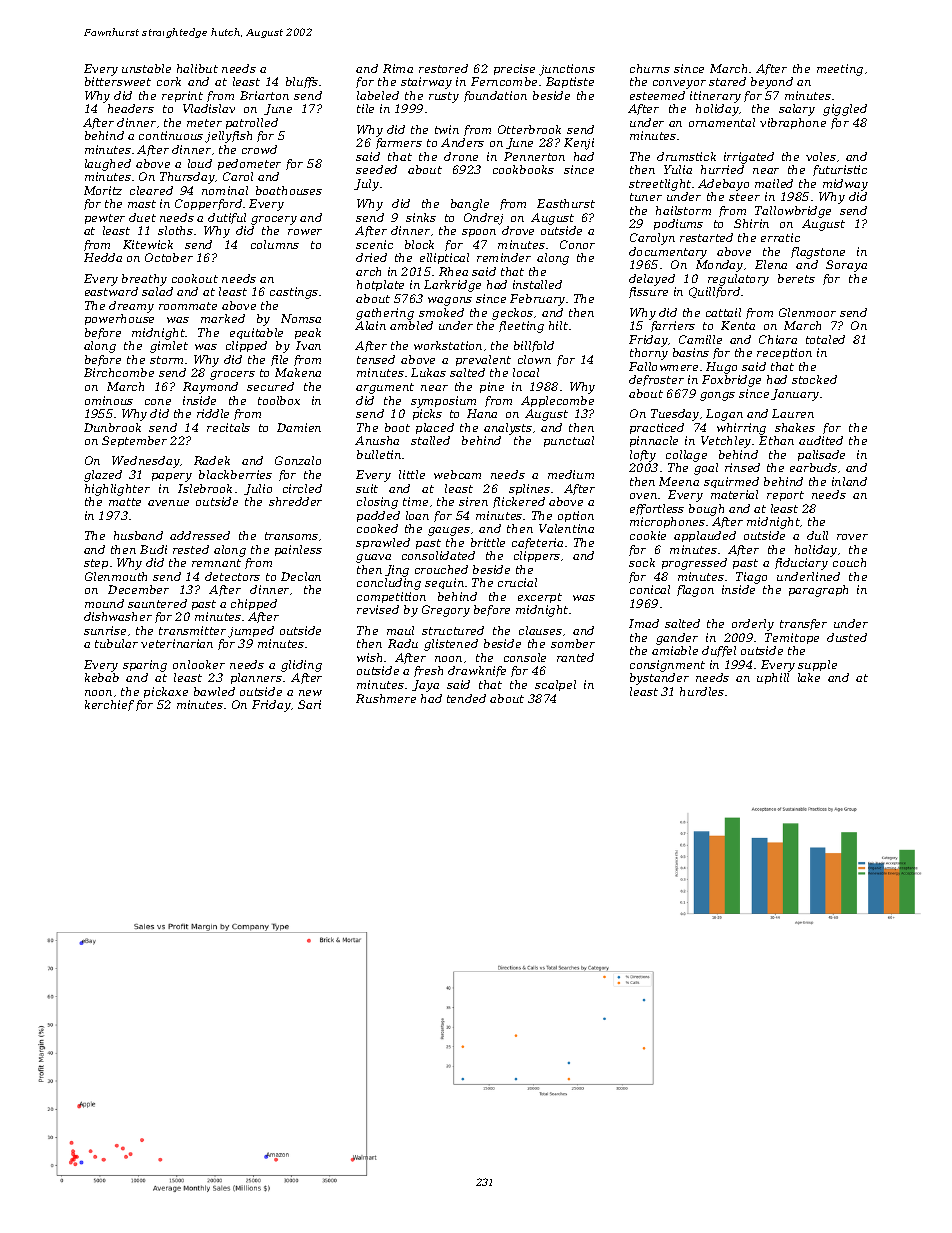 The width and height of the document is (952, 1233). I want to click on Ethan, so click(776, 440).
